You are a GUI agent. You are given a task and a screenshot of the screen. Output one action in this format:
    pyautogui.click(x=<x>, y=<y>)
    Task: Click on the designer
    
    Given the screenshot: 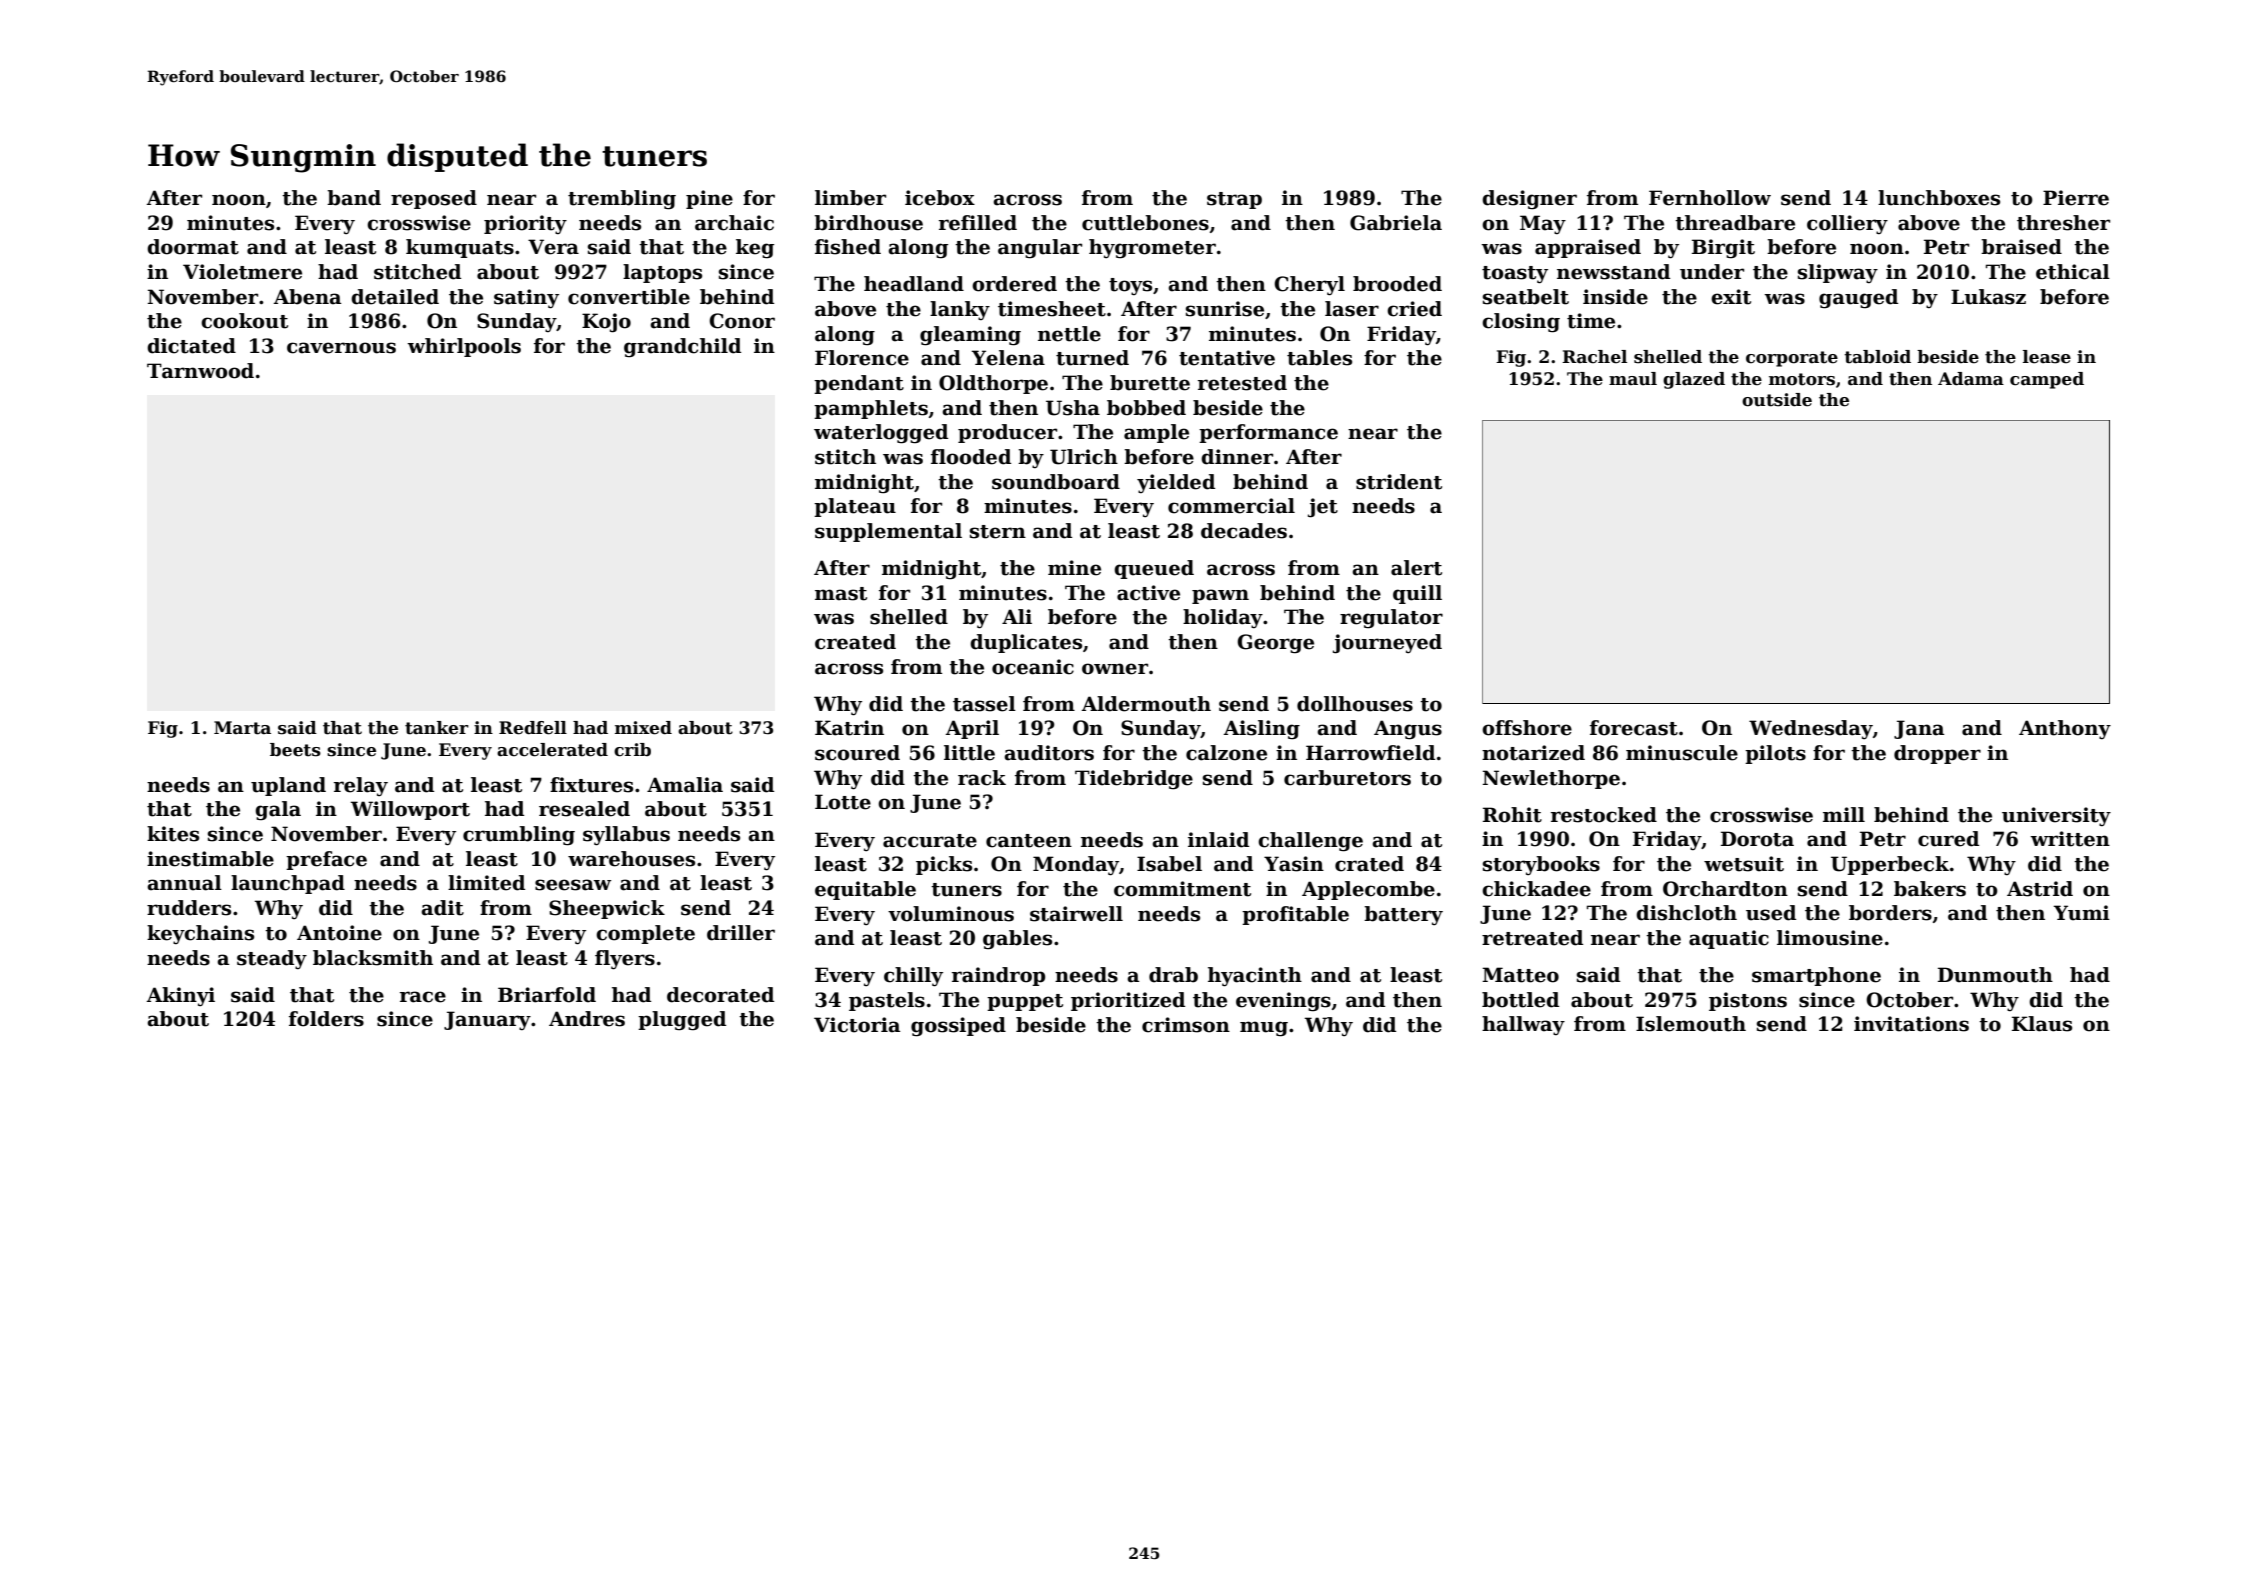 What is the action you would take?
    pyautogui.click(x=1529, y=200)
